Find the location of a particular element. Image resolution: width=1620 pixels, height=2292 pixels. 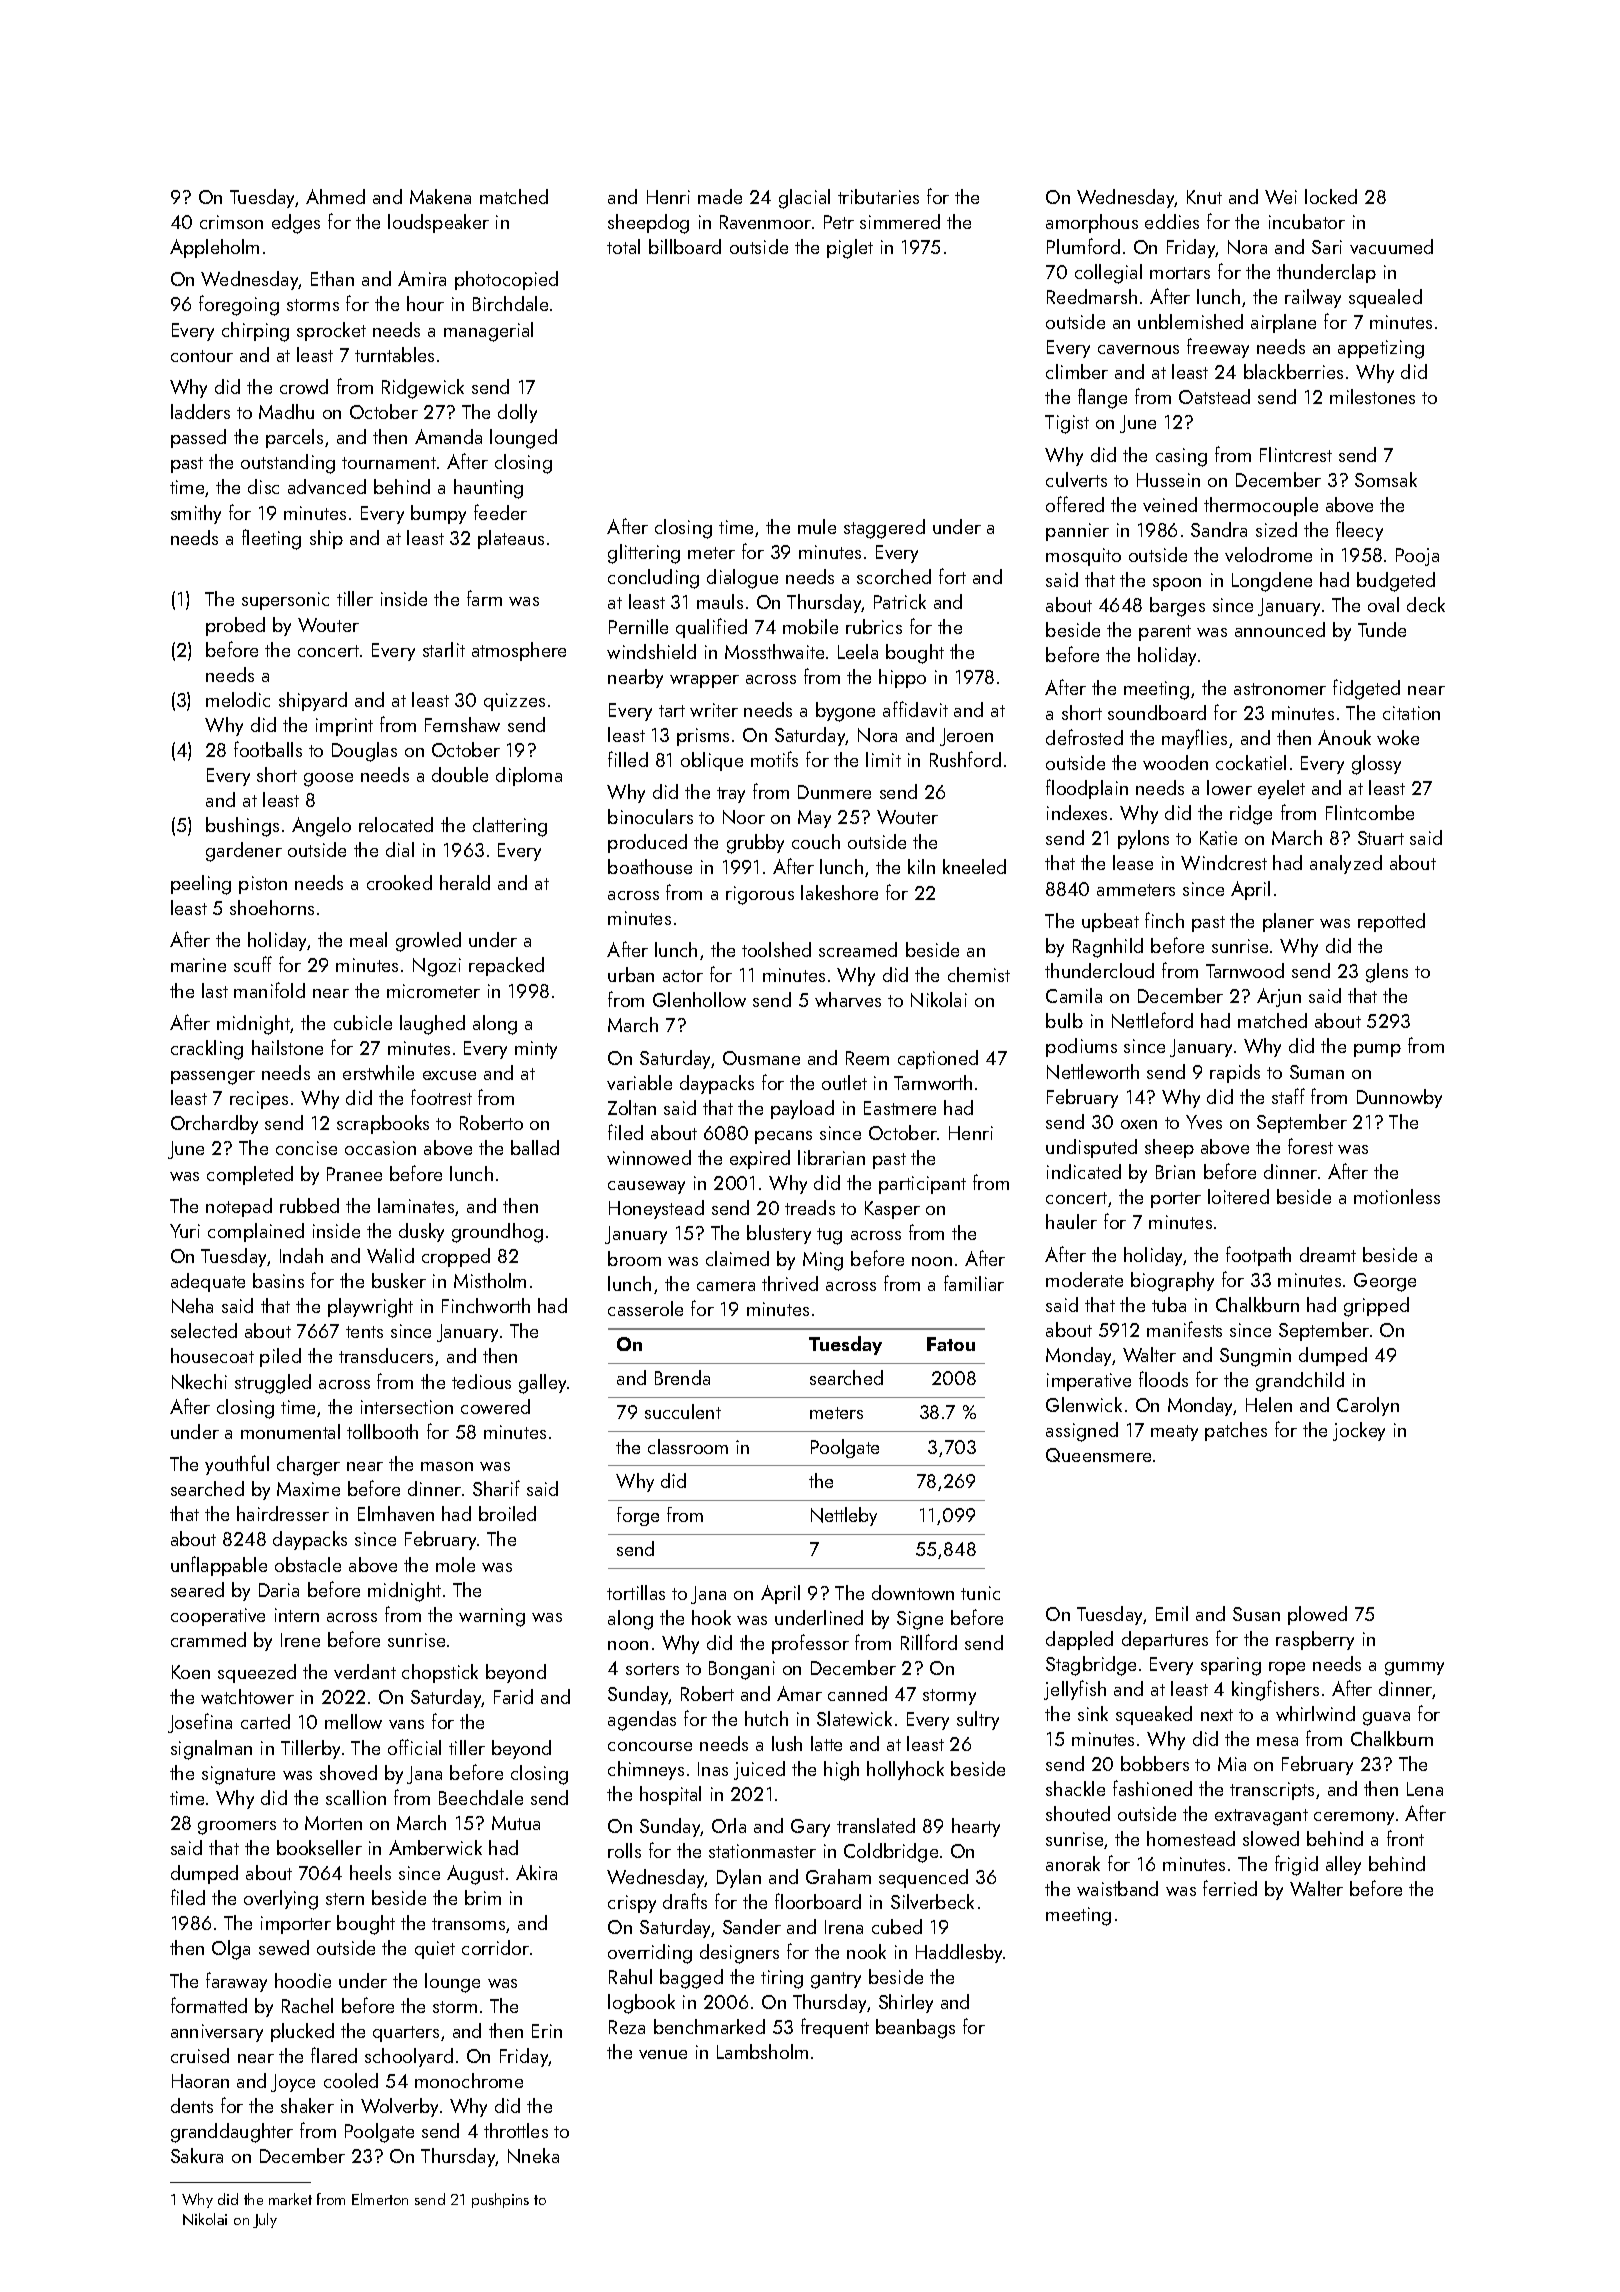

made is located at coordinates (720, 196).
